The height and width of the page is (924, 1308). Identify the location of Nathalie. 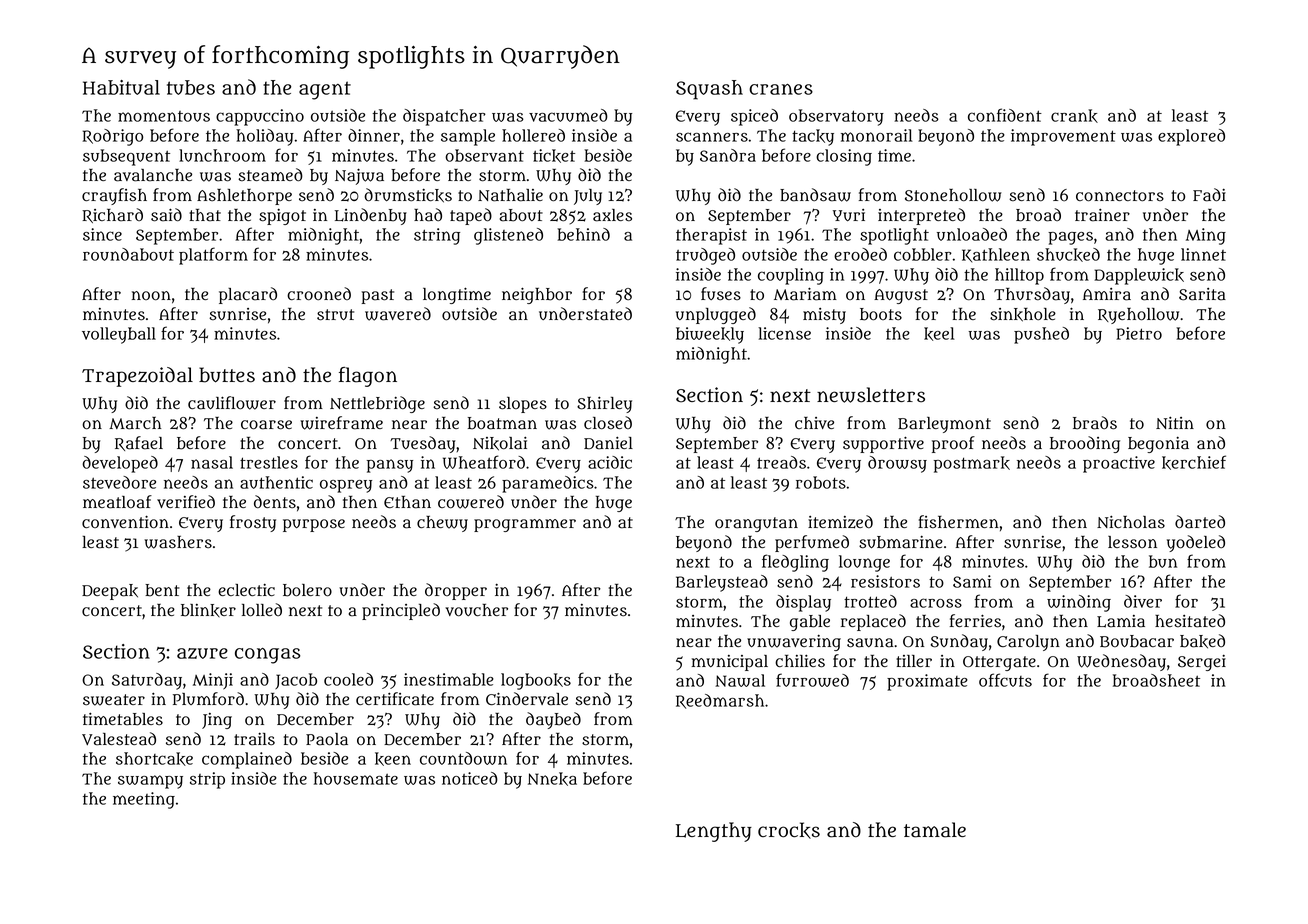
(510, 195).
